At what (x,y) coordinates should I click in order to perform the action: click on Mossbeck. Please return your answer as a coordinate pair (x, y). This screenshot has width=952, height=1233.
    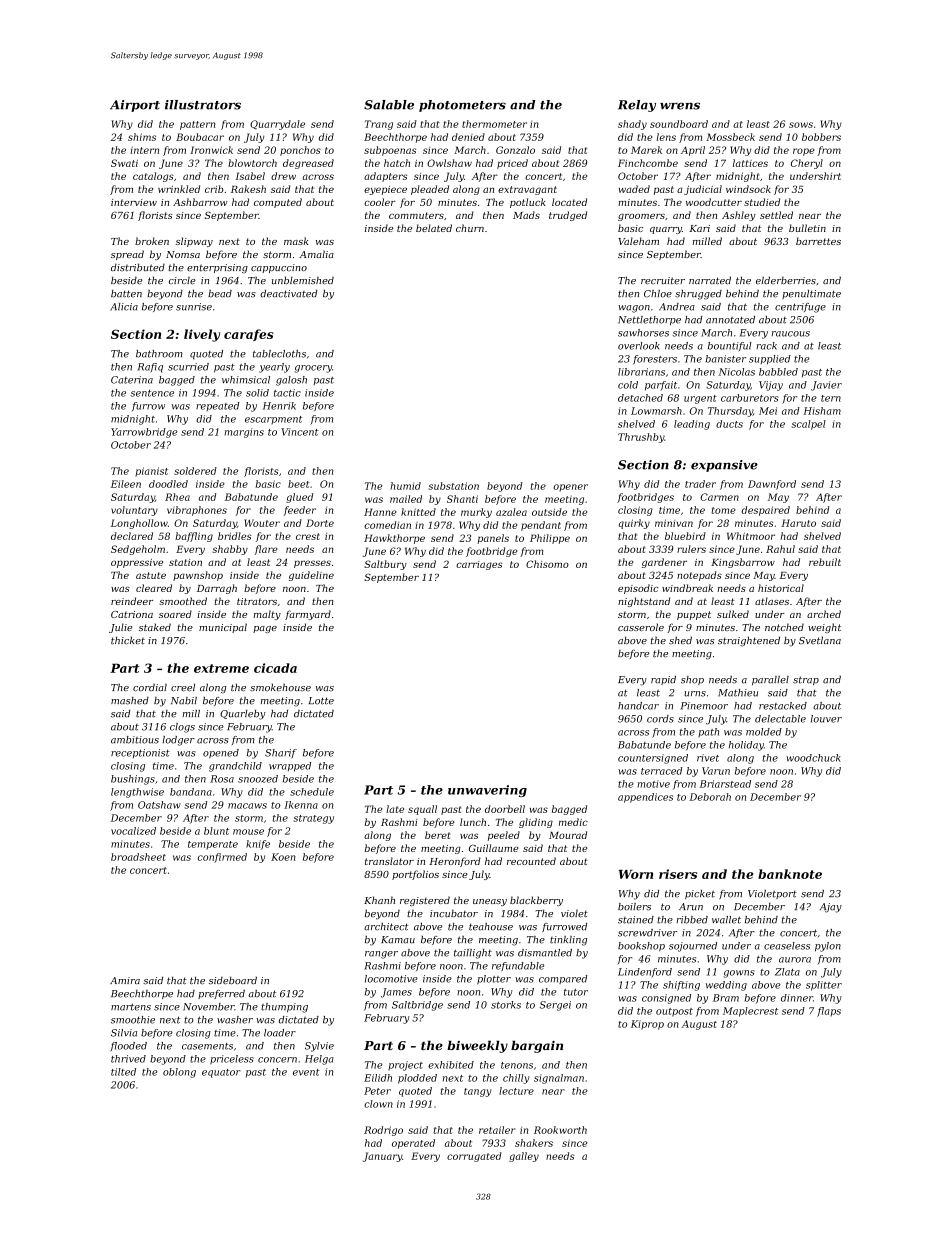
    Looking at the image, I should click on (730, 137).
